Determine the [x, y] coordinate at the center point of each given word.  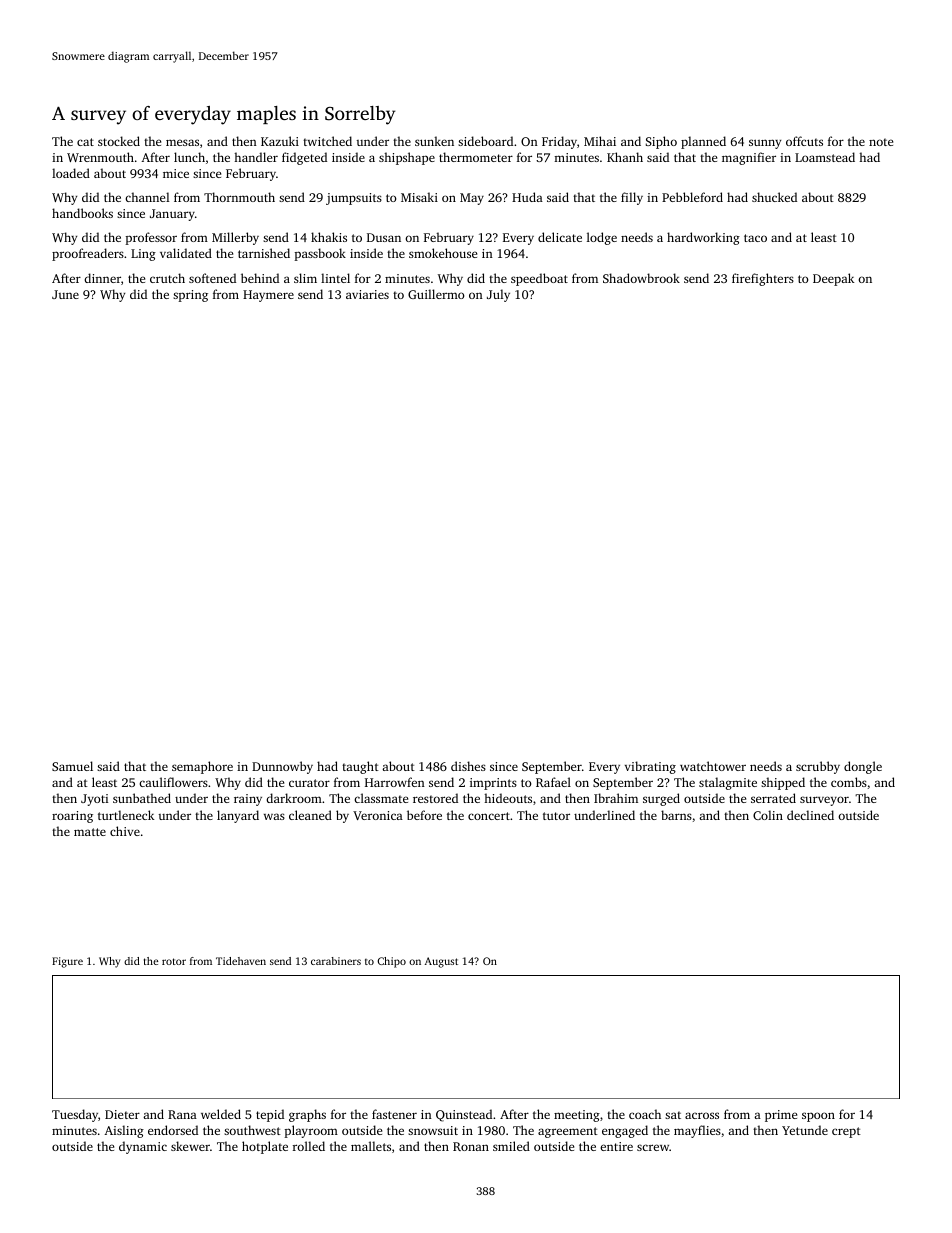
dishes [468, 766]
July [498, 295]
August [441, 962]
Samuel [72, 766]
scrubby [818, 767]
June [65, 294]
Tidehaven [241, 961]
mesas [182, 142]
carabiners [336, 961]
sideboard [485, 141]
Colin [768, 815]
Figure [67, 962]
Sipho [661, 142]
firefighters [763, 279]
